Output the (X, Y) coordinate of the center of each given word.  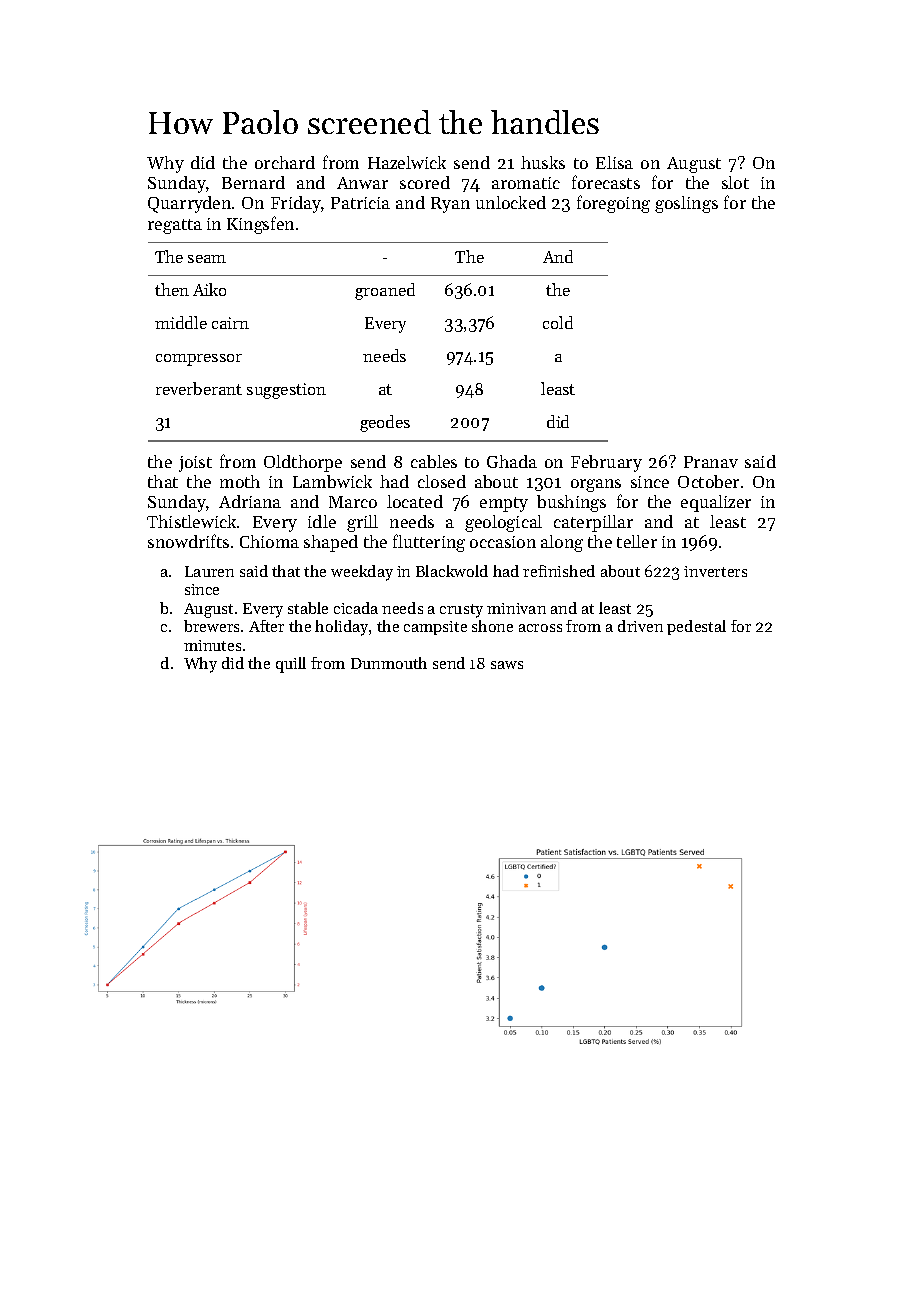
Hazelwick (407, 162)
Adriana (250, 501)
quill (291, 665)
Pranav (711, 462)
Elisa (614, 162)
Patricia (360, 203)
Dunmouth (389, 663)
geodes (385, 423)
